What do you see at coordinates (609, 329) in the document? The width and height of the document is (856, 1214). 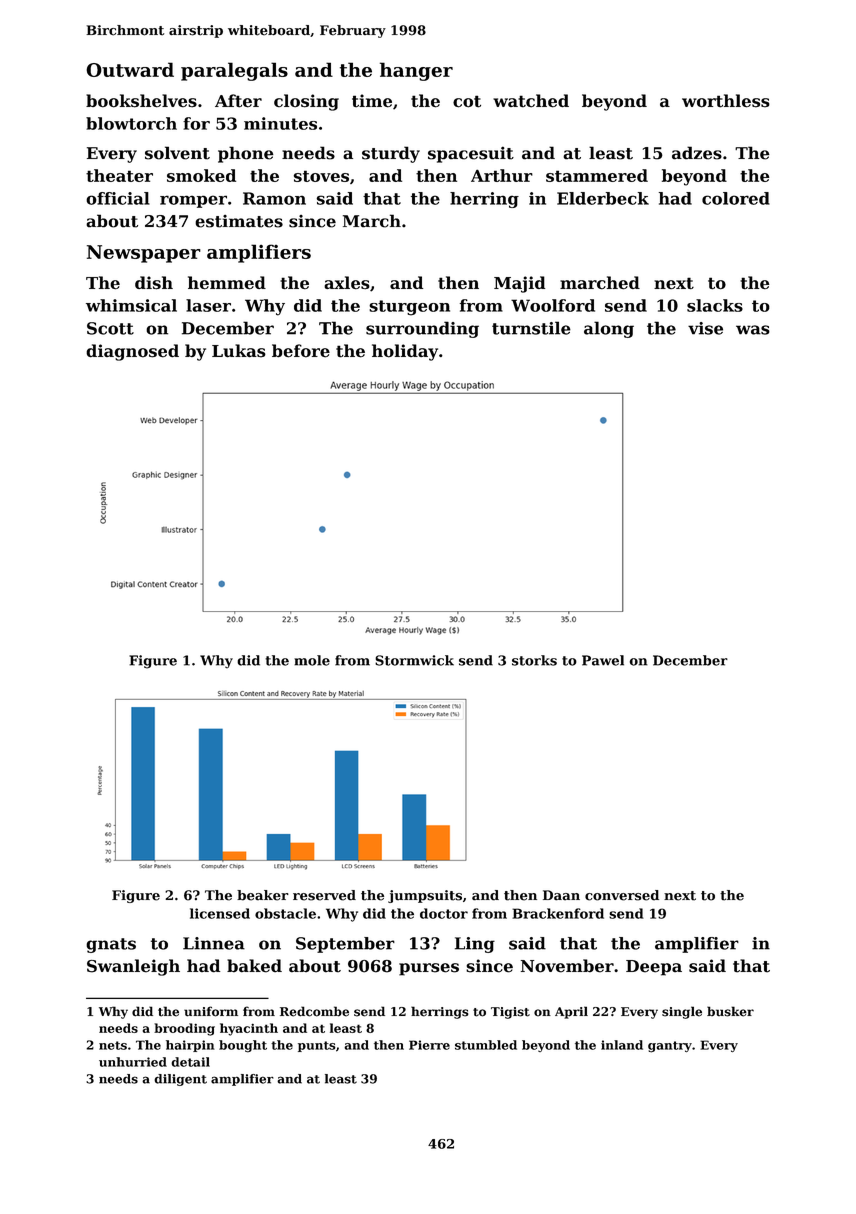 I see `along` at bounding box center [609, 329].
